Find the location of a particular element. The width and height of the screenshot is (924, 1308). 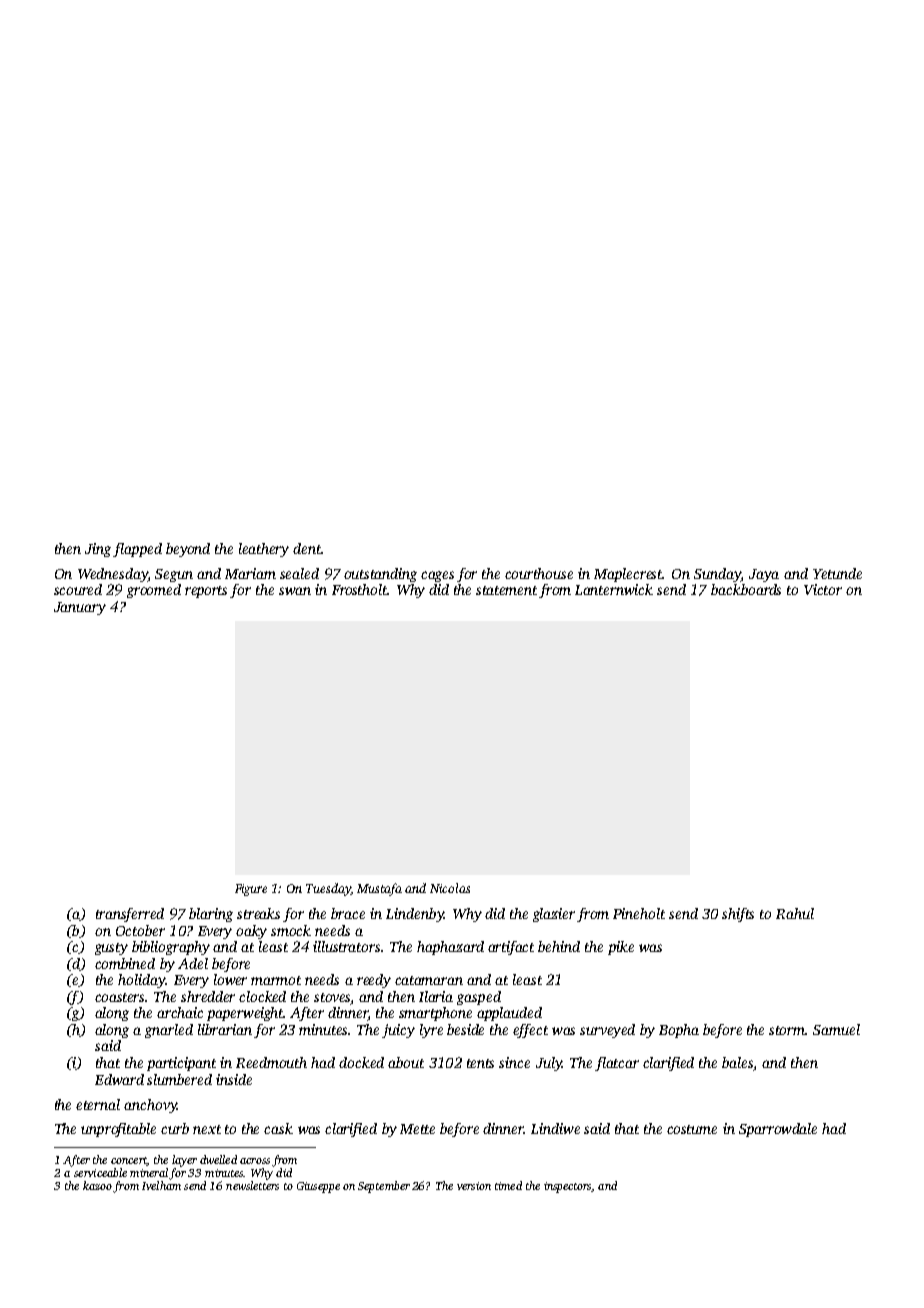

Lindiwe is located at coordinates (555, 1128).
